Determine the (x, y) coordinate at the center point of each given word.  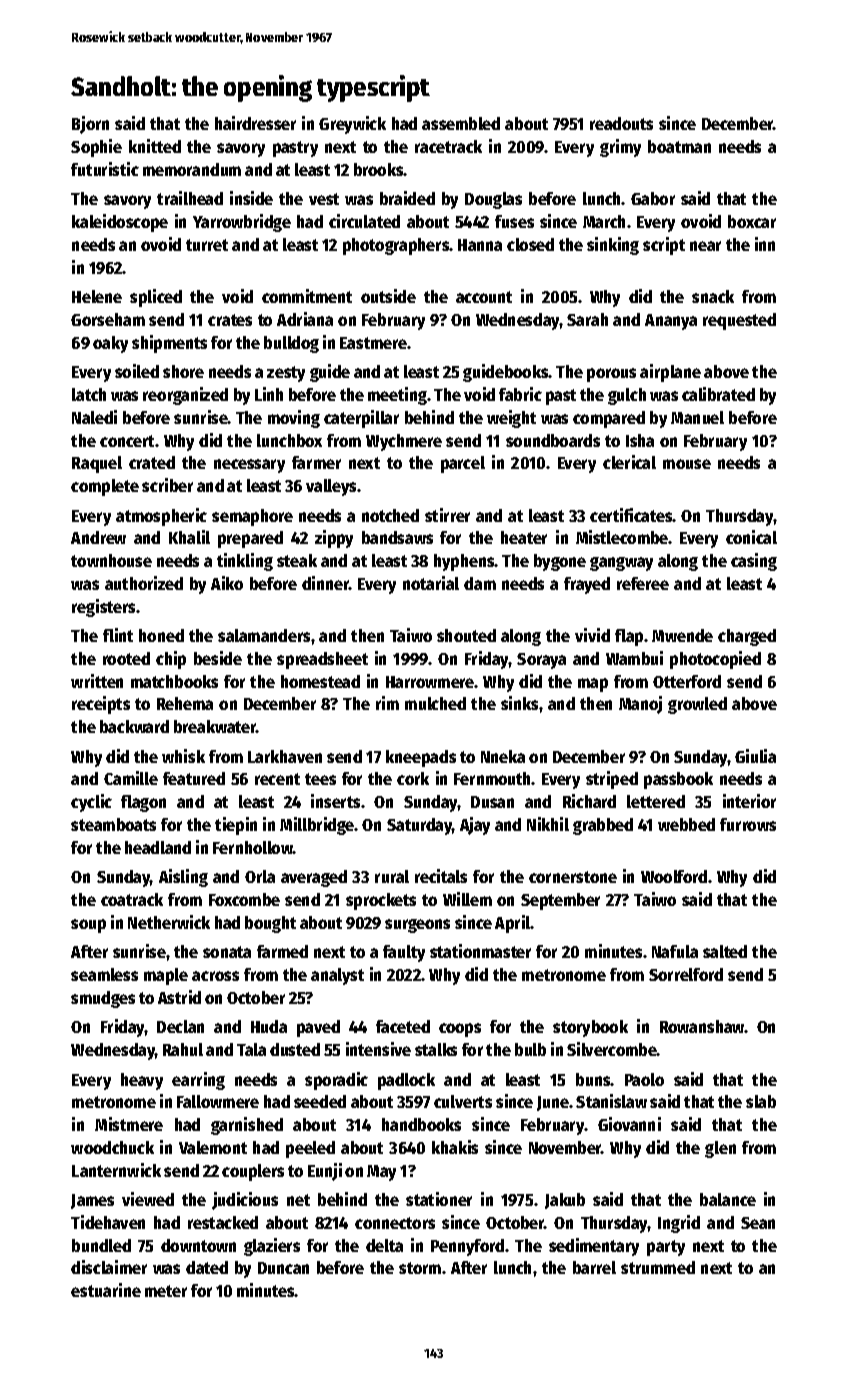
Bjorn (90, 125)
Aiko (227, 583)
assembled (461, 123)
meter (166, 1291)
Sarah (587, 319)
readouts (621, 123)
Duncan (283, 1268)
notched (390, 515)
